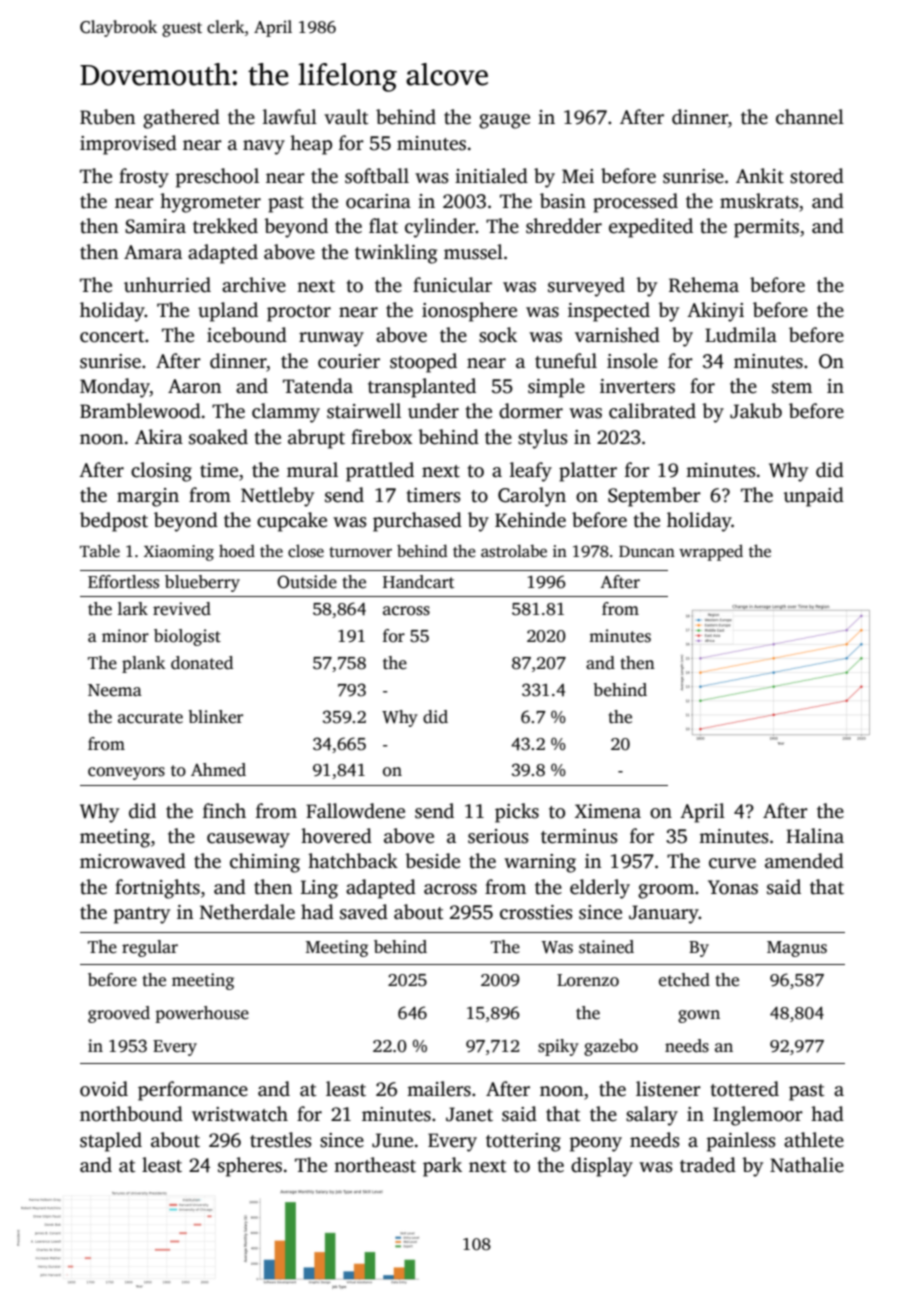 Image resolution: width=924 pixels, height=1308 pixels. Describe the element at coordinates (202, 1014) in the document. I see `powerhouse` at that location.
